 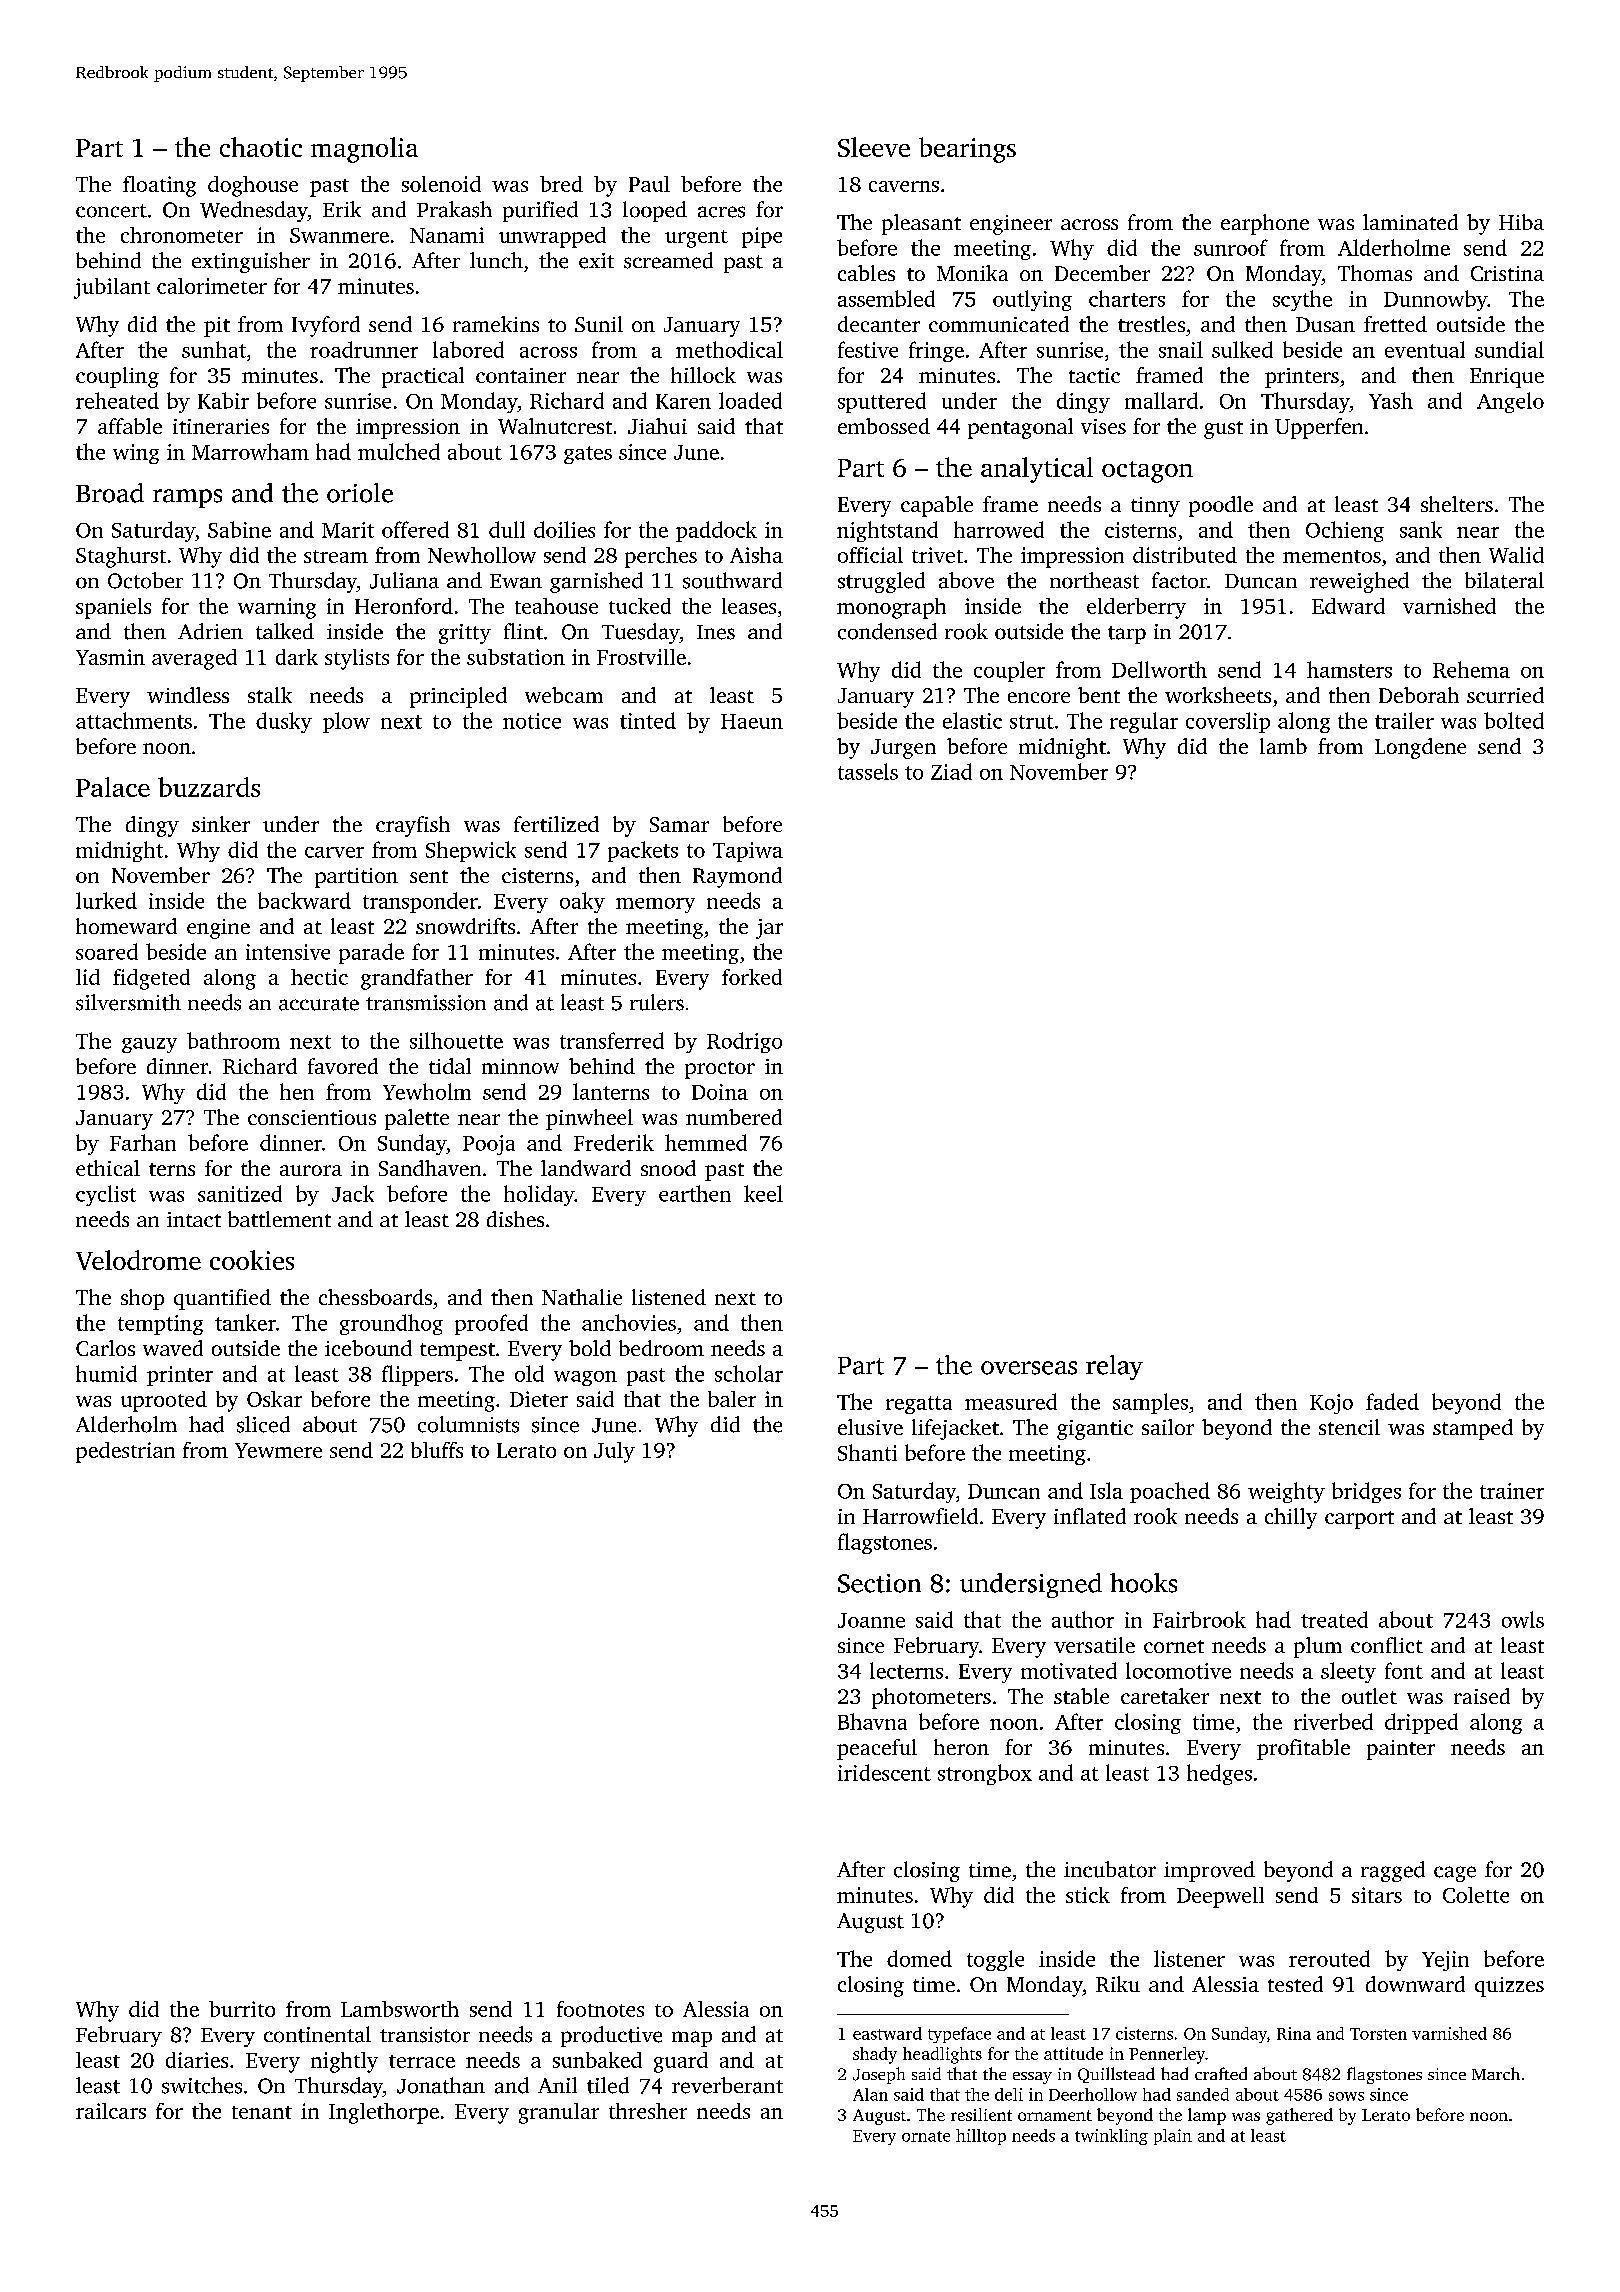 I want to click on hilltop, so click(x=981, y=2137).
